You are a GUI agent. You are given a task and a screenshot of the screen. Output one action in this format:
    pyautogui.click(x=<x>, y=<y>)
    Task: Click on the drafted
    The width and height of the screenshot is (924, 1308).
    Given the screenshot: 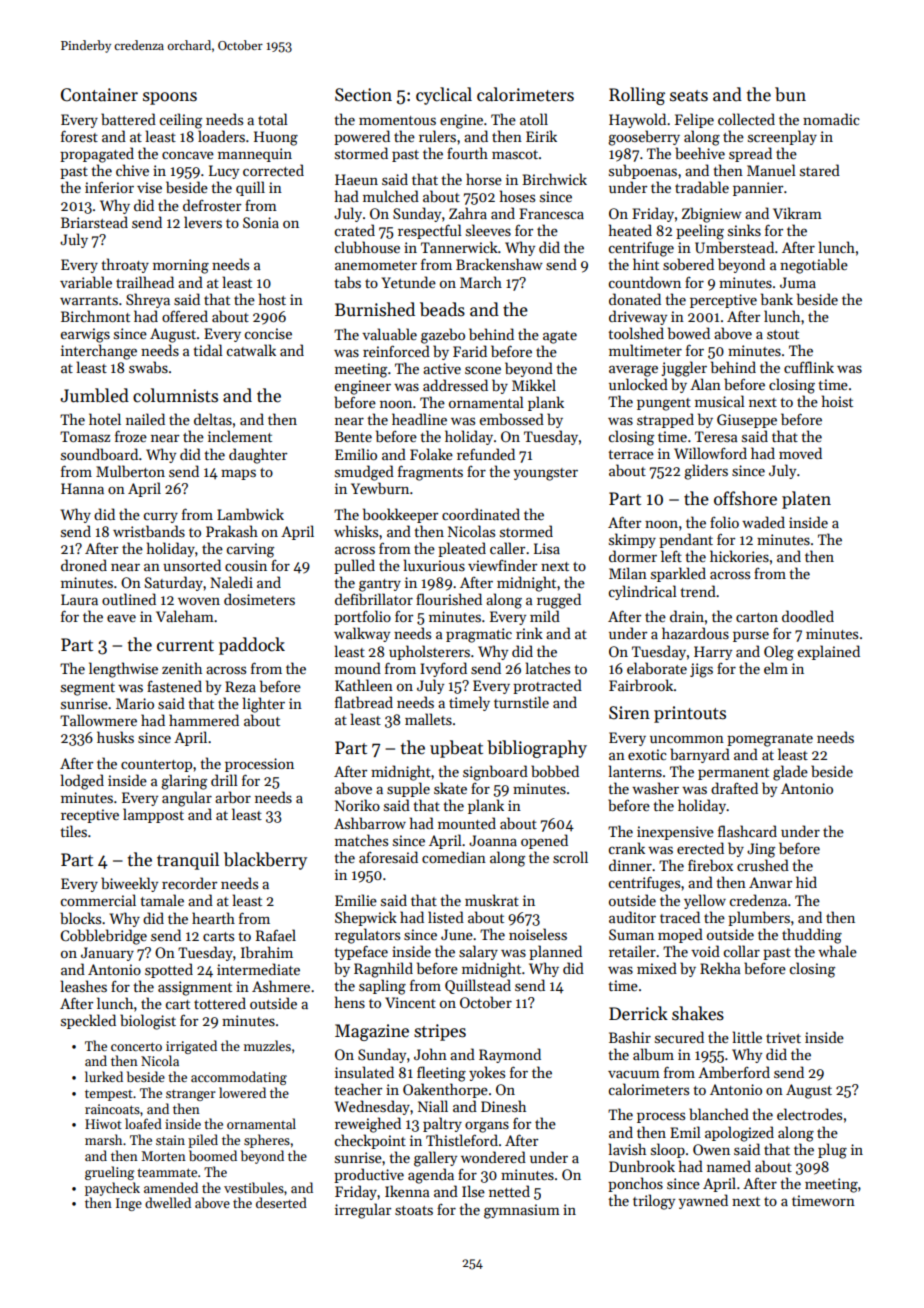 What is the action you would take?
    pyautogui.click(x=734, y=788)
